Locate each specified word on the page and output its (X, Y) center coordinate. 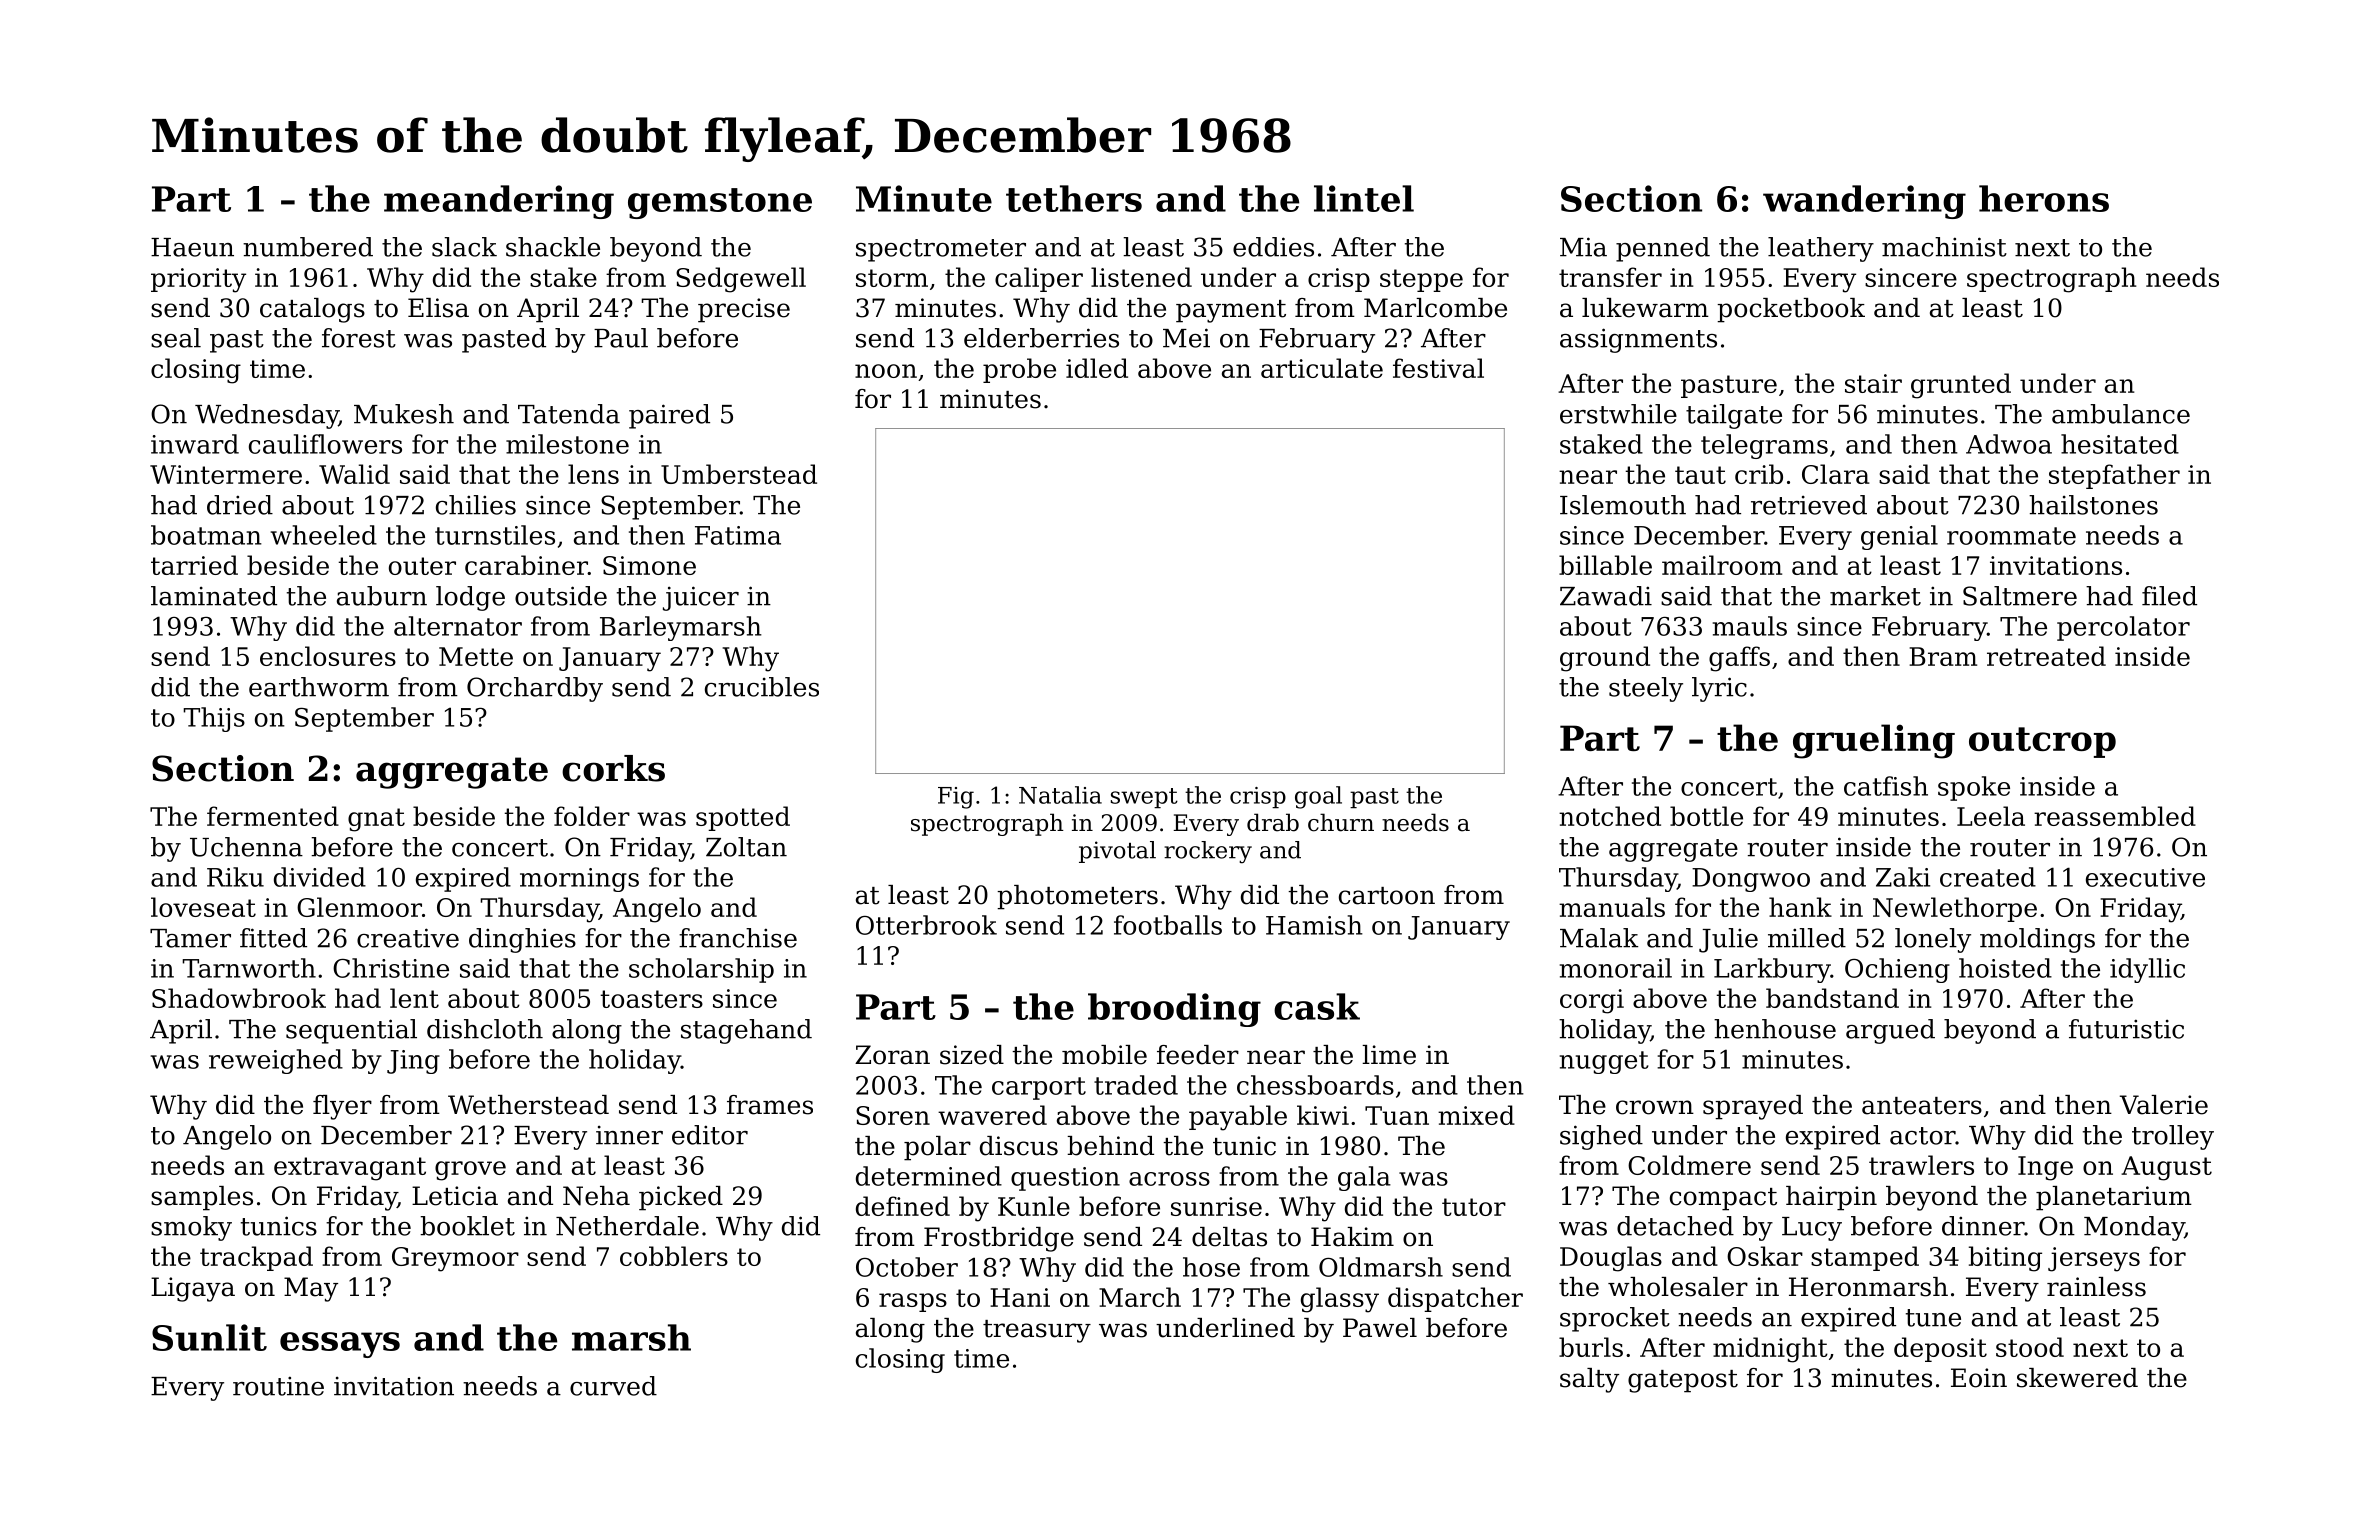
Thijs (214, 719)
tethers (1074, 198)
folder (592, 816)
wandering (1864, 202)
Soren (893, 1115)
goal (1318, 797)
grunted (1961, 386)
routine (278, 1386)
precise (744, 310)
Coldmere (1689, 1165)
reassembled (2115, 816)
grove (470, 1171)
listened (1141, 277)
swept (1144, 798)
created (1988, 877)
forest (359, 338)
